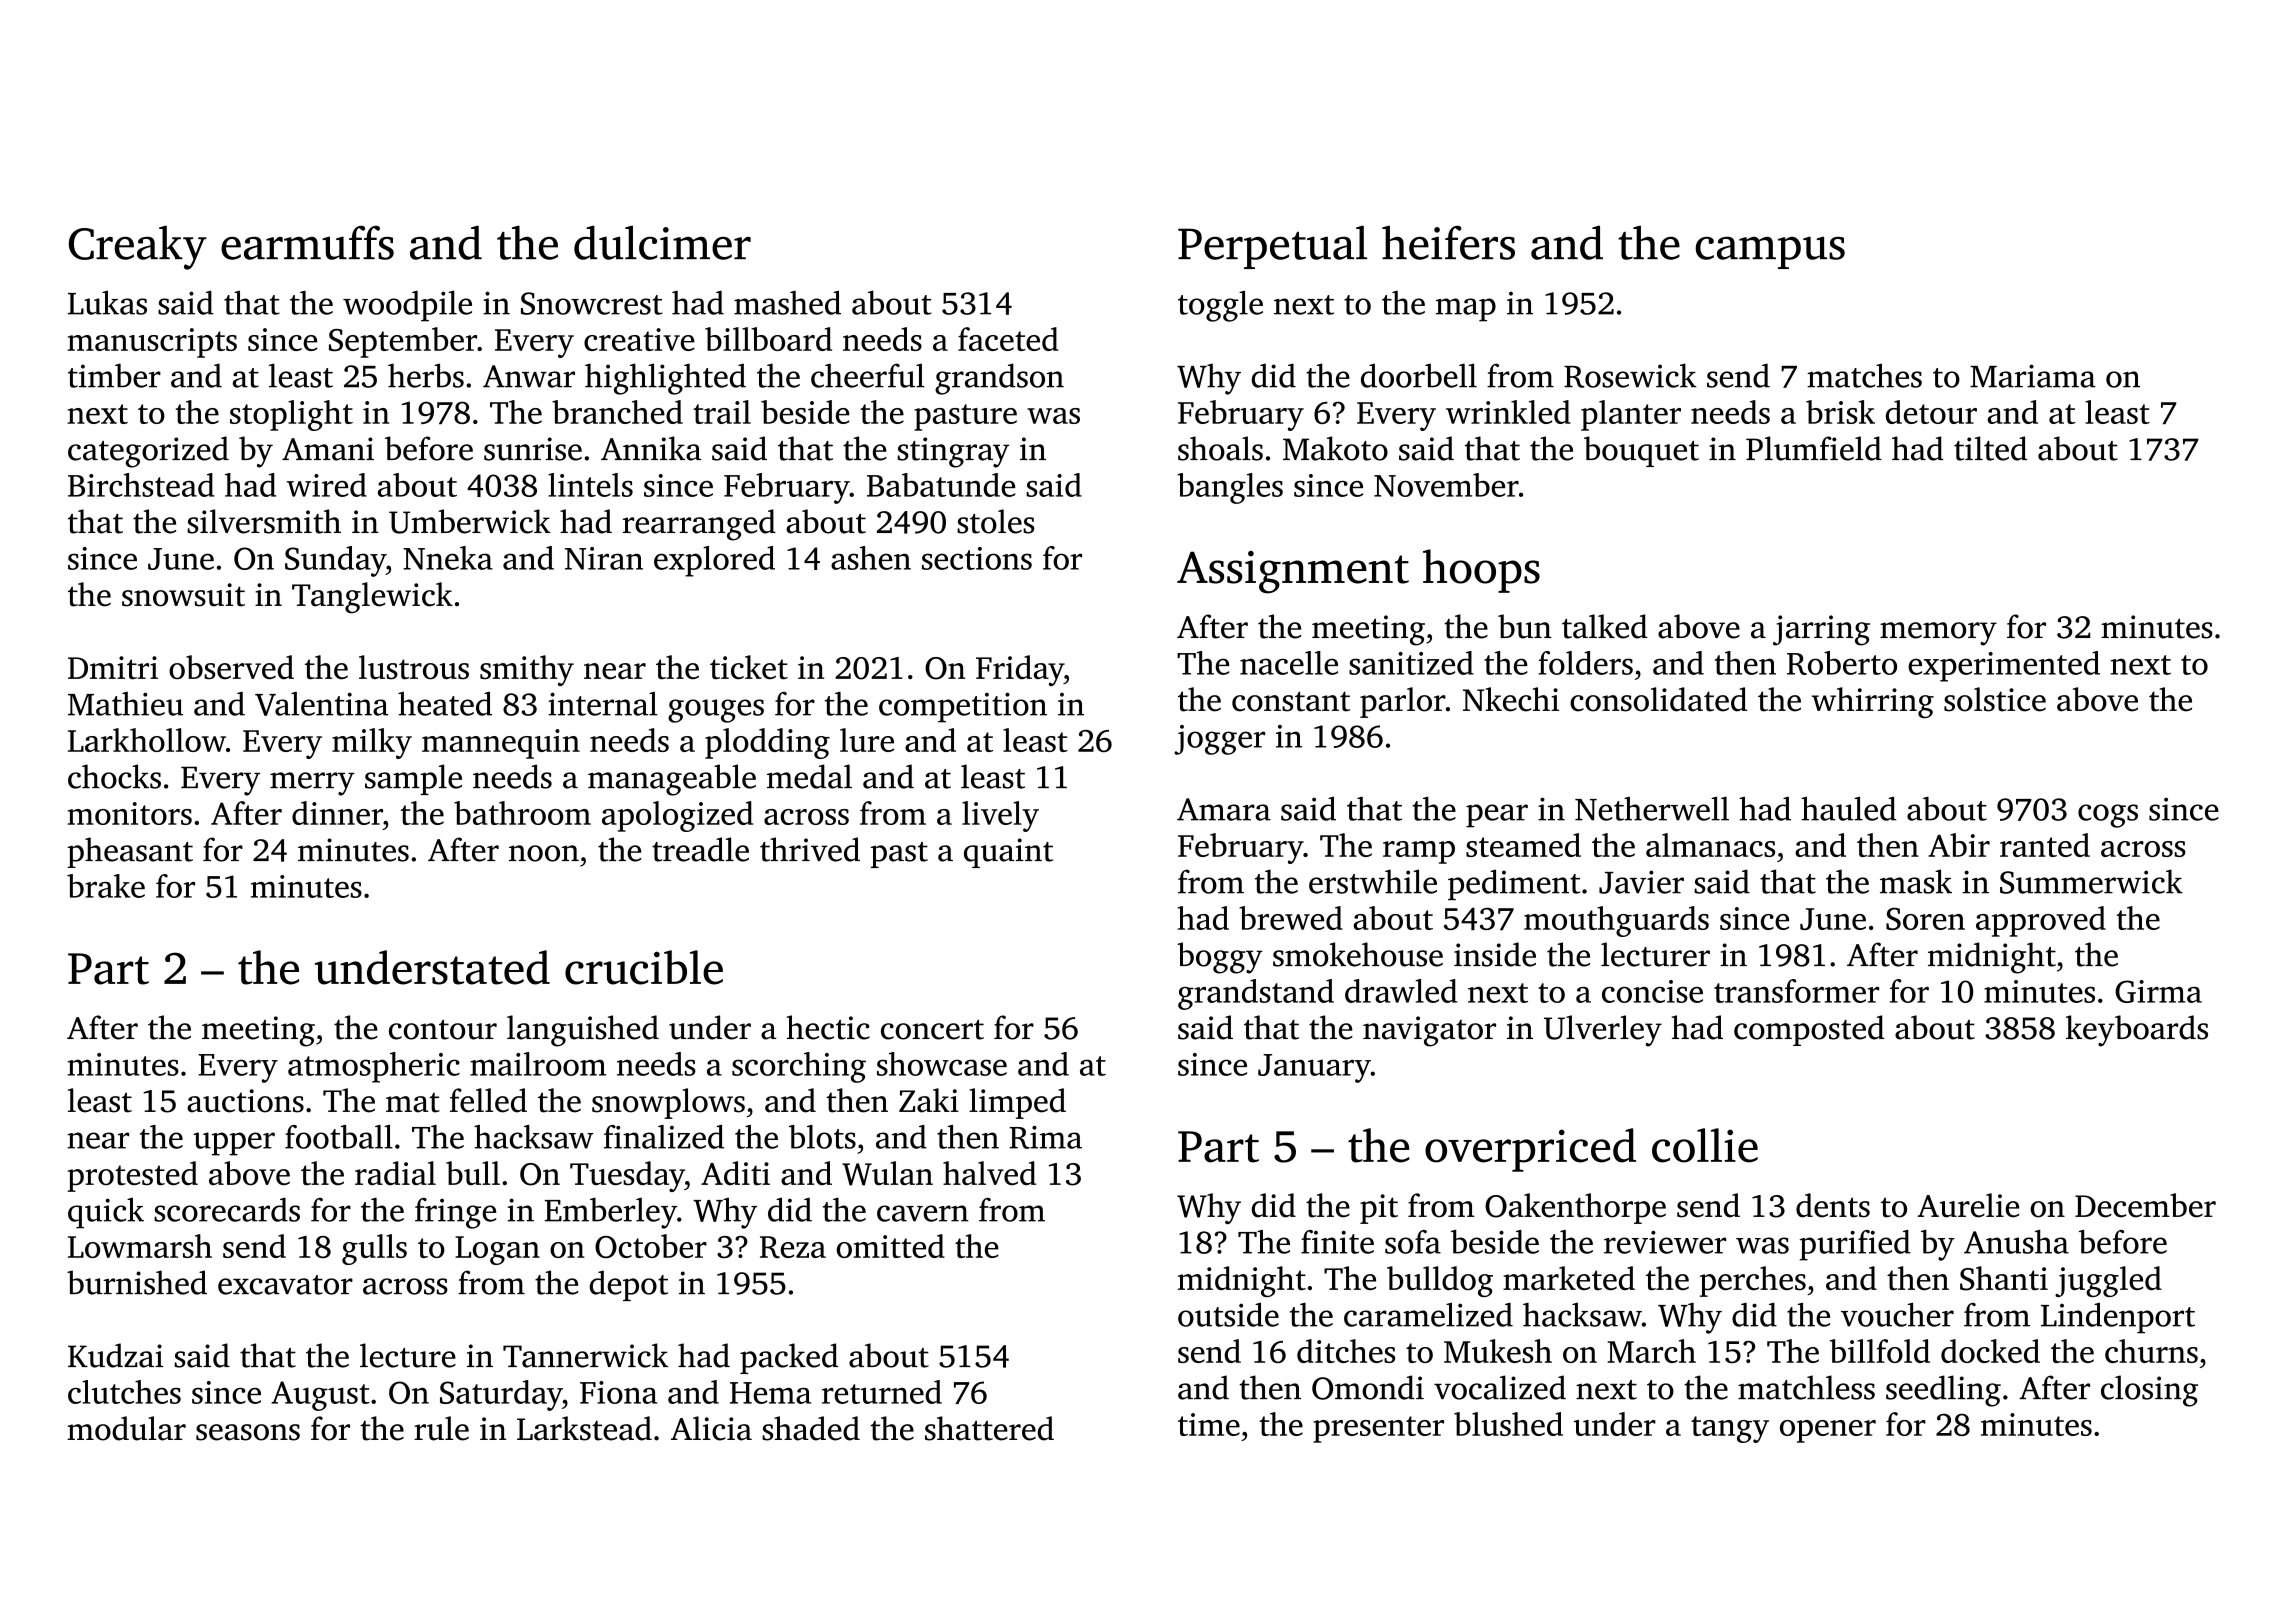 This image has width=2292, height=1620. What do you see at coordinates (584, 1428) in the image?
I see `Larkstead` at bounding box center [584, 1428].
